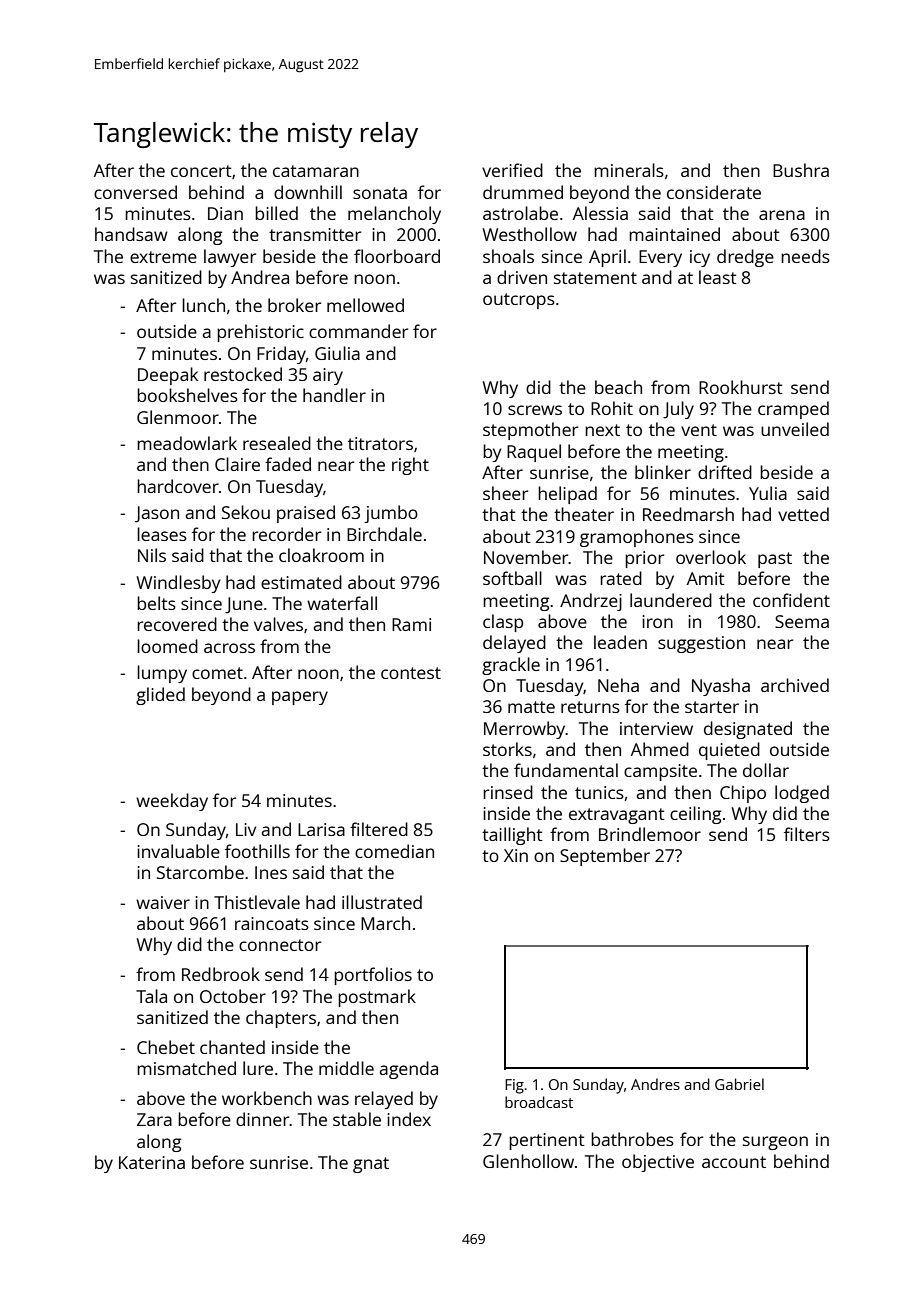 Image resolution: width=924 pixels, height=1314 pixels. Describe the element at coordinates (301, 582) in the page. I see `estimated` at that location.
